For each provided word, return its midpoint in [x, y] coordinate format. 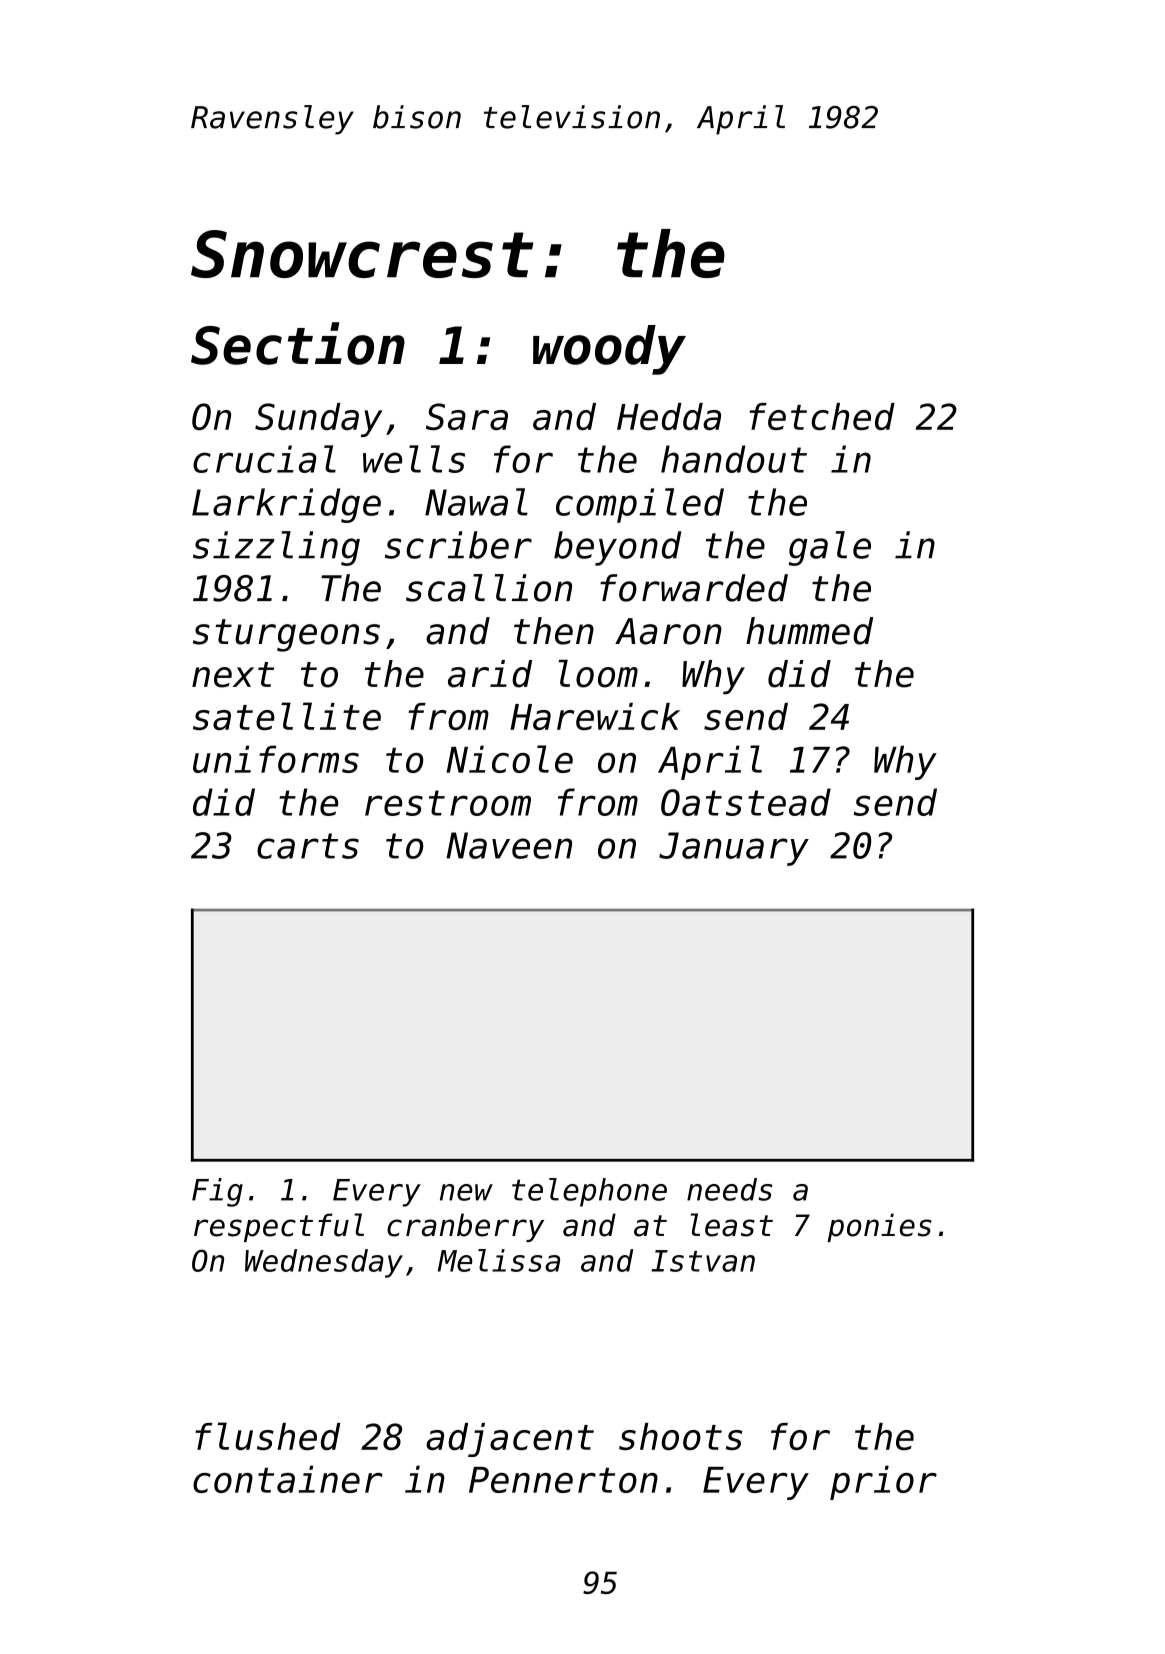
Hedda [669, 416]
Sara [467, 416]
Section [298, 343]
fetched [822, 416]
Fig [217, 1192]
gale [829, 548]
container [288, 1479]
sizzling [276, 548]
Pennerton [563, 1480]
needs [729, 1189]
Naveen [509, 845]
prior [883, 1482]
